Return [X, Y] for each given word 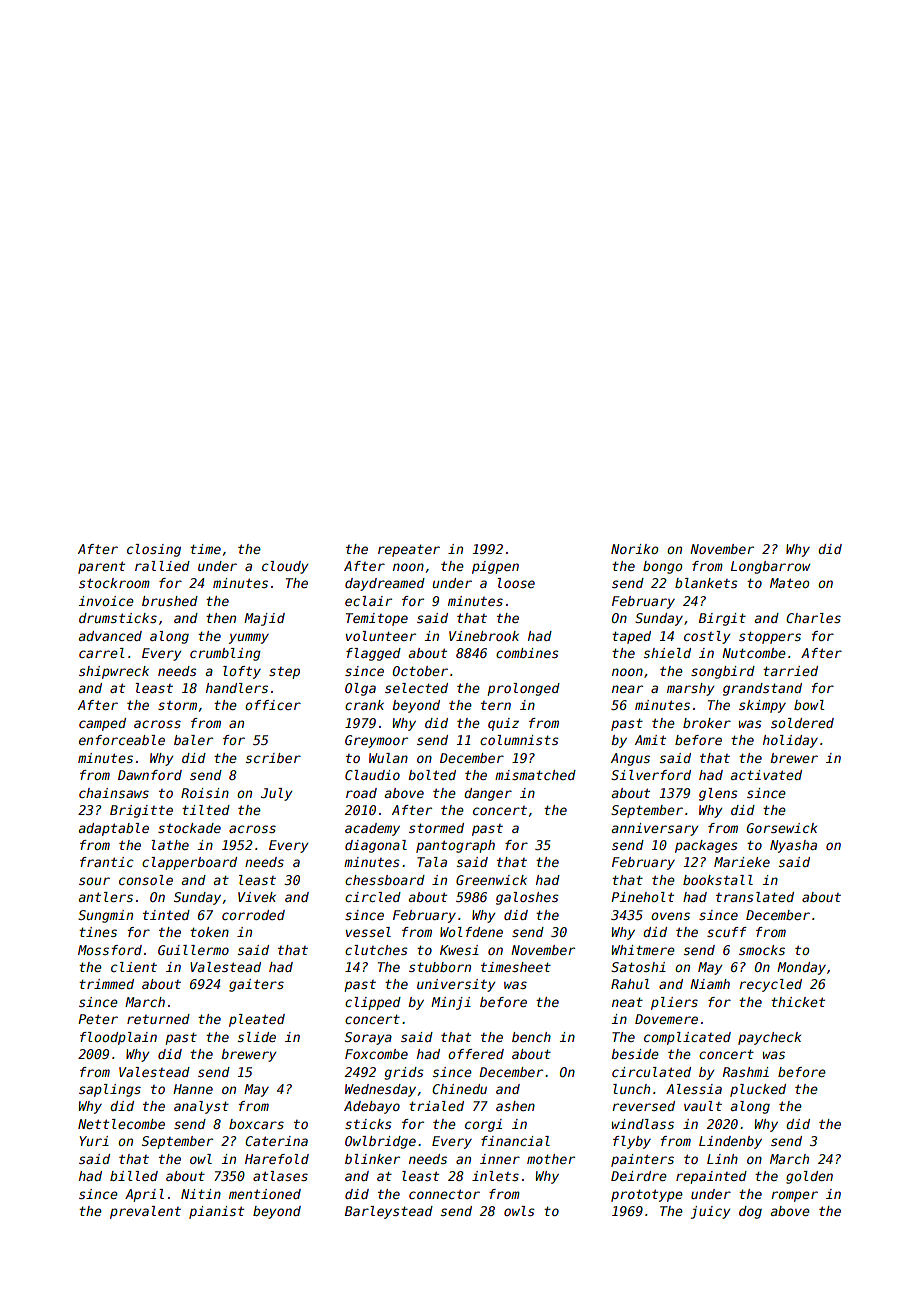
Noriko [634, 549]
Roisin [205, 793]
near [627, 689]
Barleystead [389, 1212]
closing [154, 550]
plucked [758, 1090]
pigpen [495, 567]
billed [134, 1176]
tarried [790, 671]
